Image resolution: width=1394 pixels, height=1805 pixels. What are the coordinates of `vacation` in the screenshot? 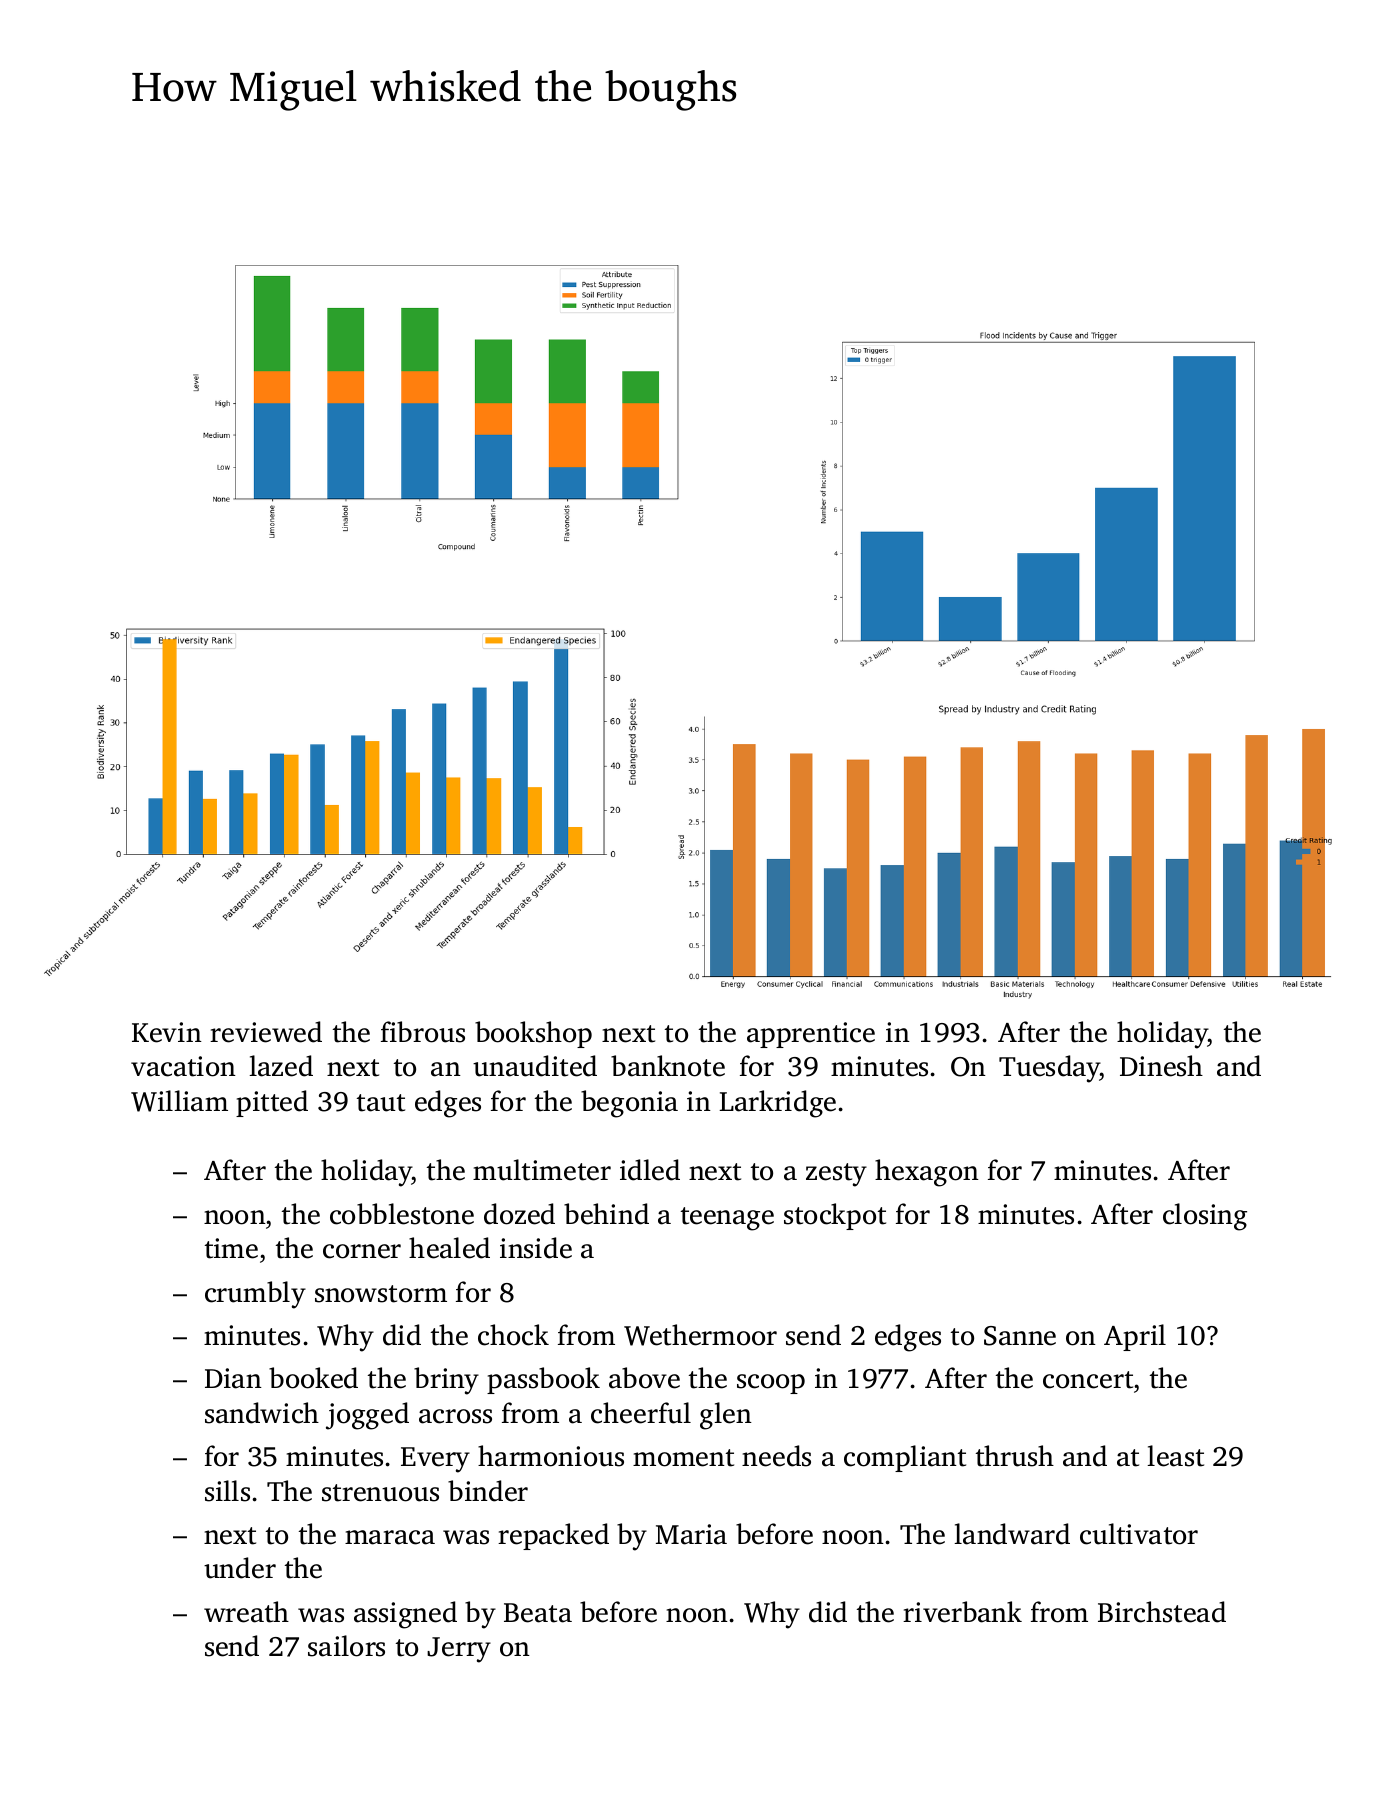 It's located at (183, 1066).
